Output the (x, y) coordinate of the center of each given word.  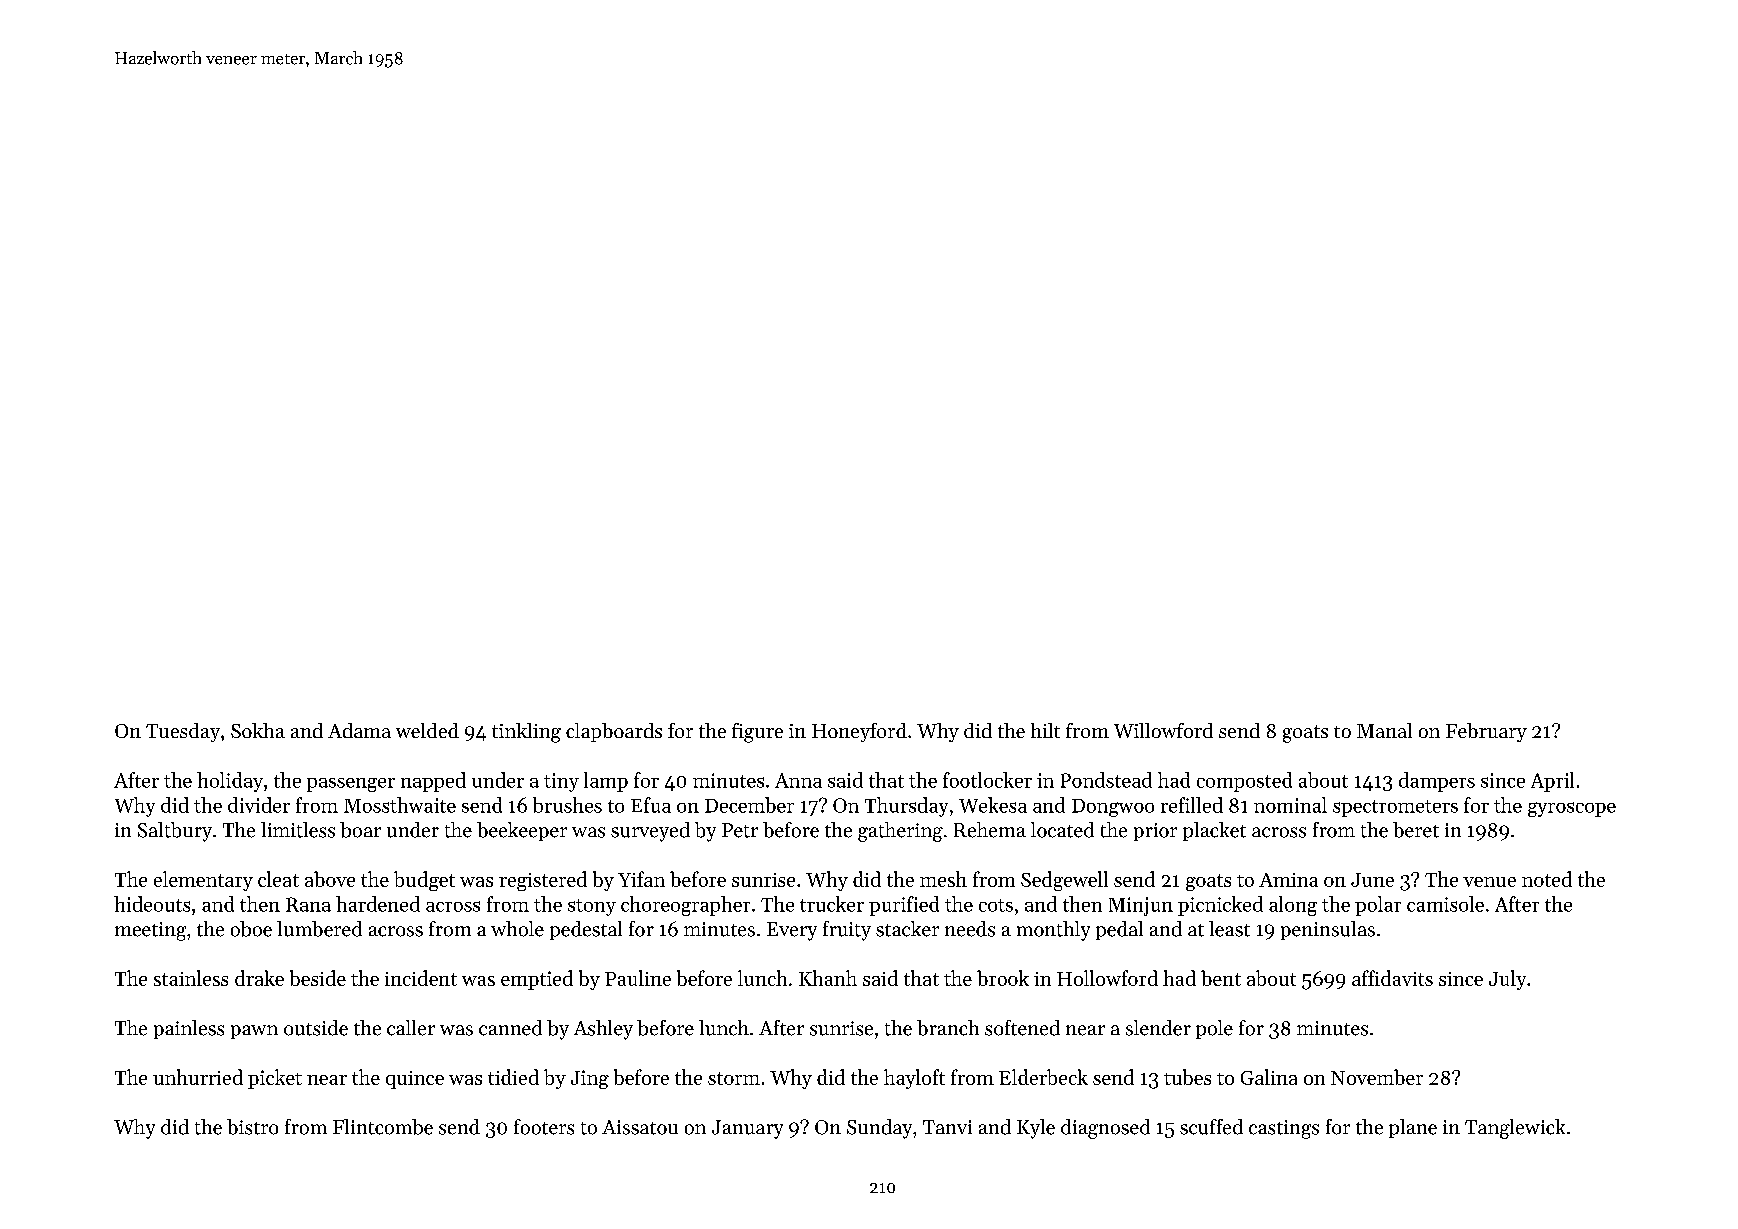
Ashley (603, 1030)
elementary (203, 881)
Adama (359, 730)
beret (1416, 830)
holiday (230, 782)
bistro (252, 1127)
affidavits (1392, 978)
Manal (1384, 730)
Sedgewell (1064, 881)
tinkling (526, 733)
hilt (1045, 730)
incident (421, 978)
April (1552, 782)
